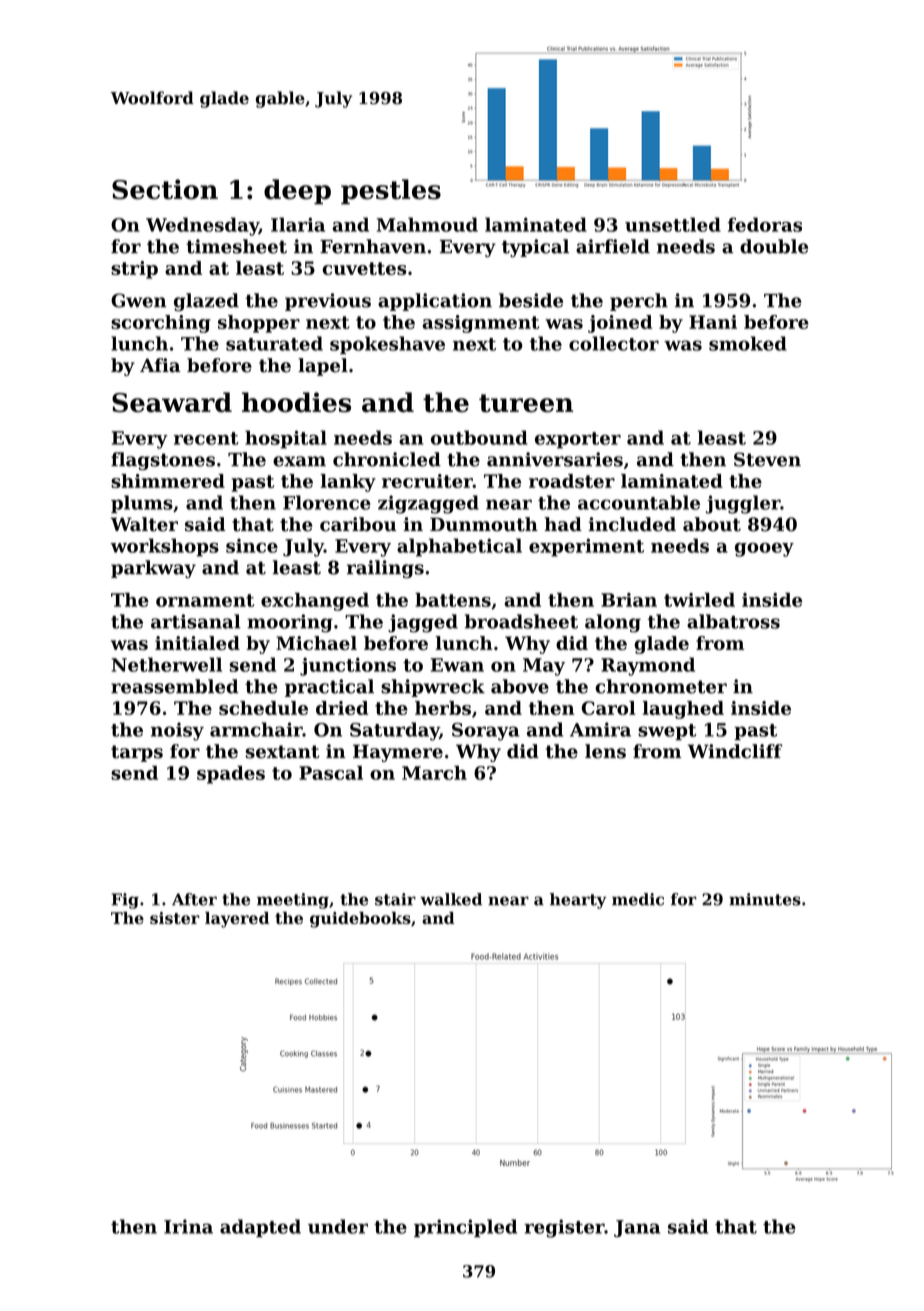 The height and width of the screenshot is (1311, 924). I want to click on gooey, so click(764, 550).
